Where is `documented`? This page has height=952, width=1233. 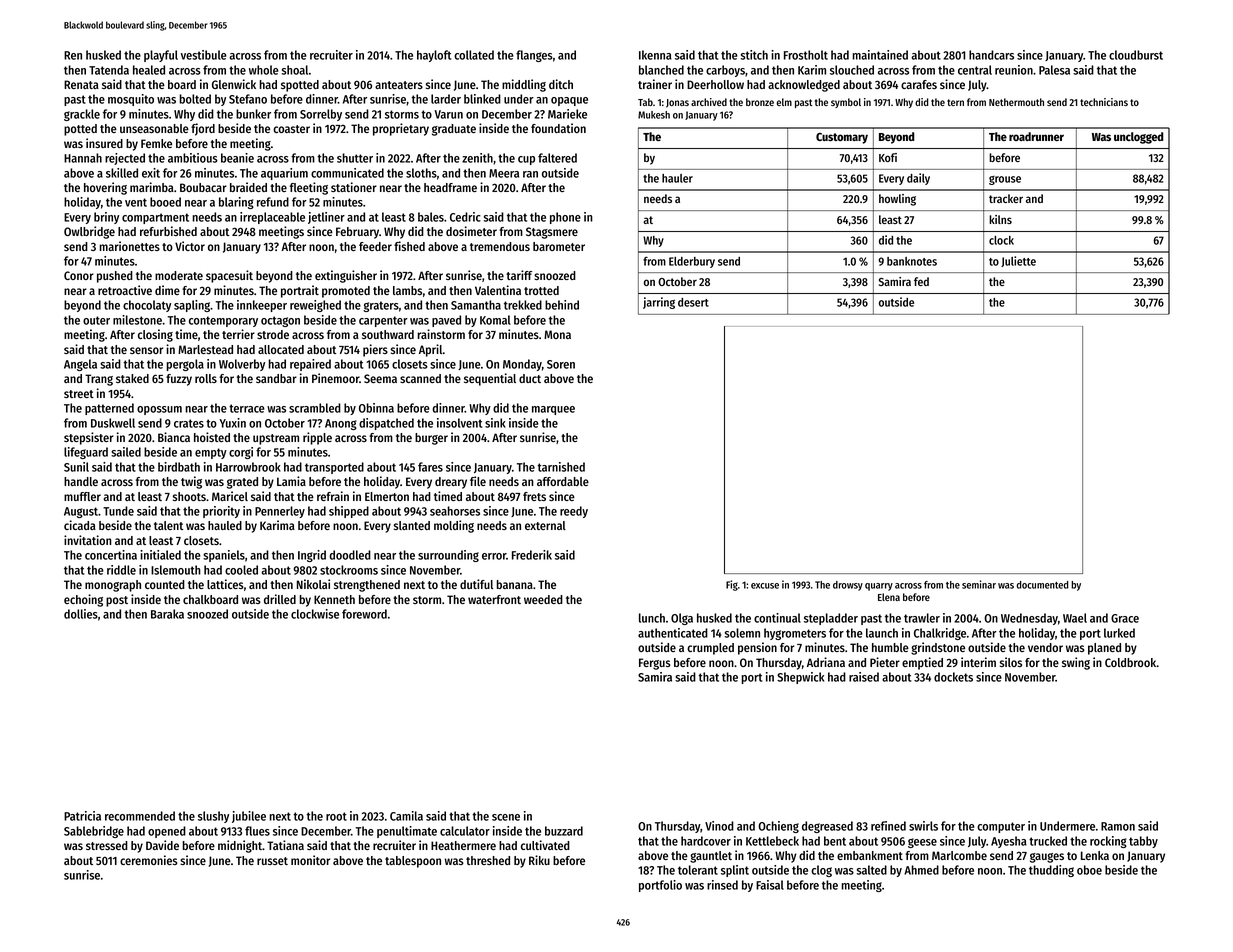
documented is located at coordinates (1042, 585).
